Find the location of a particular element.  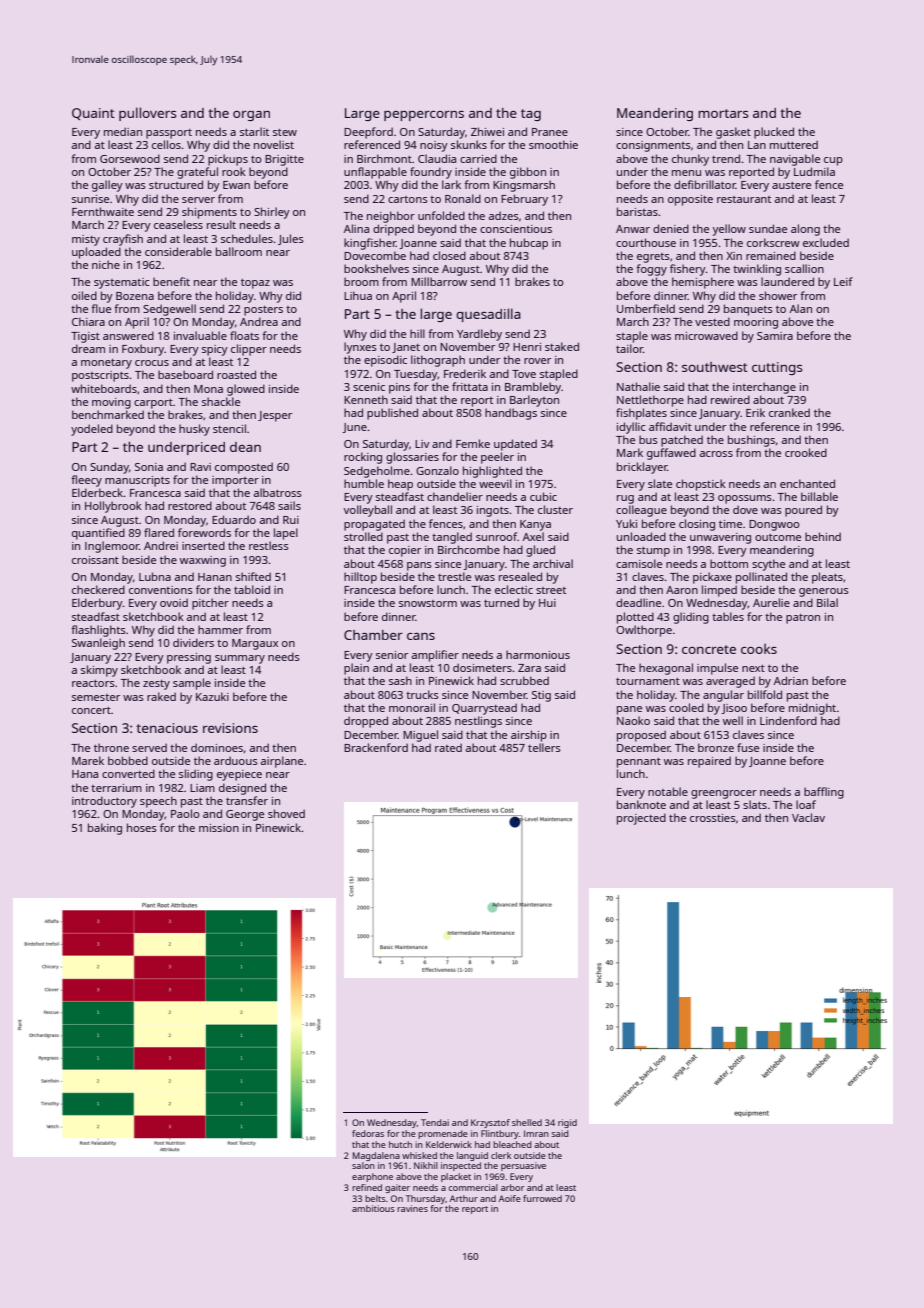

belts is located at coordinates (375, 1198).
